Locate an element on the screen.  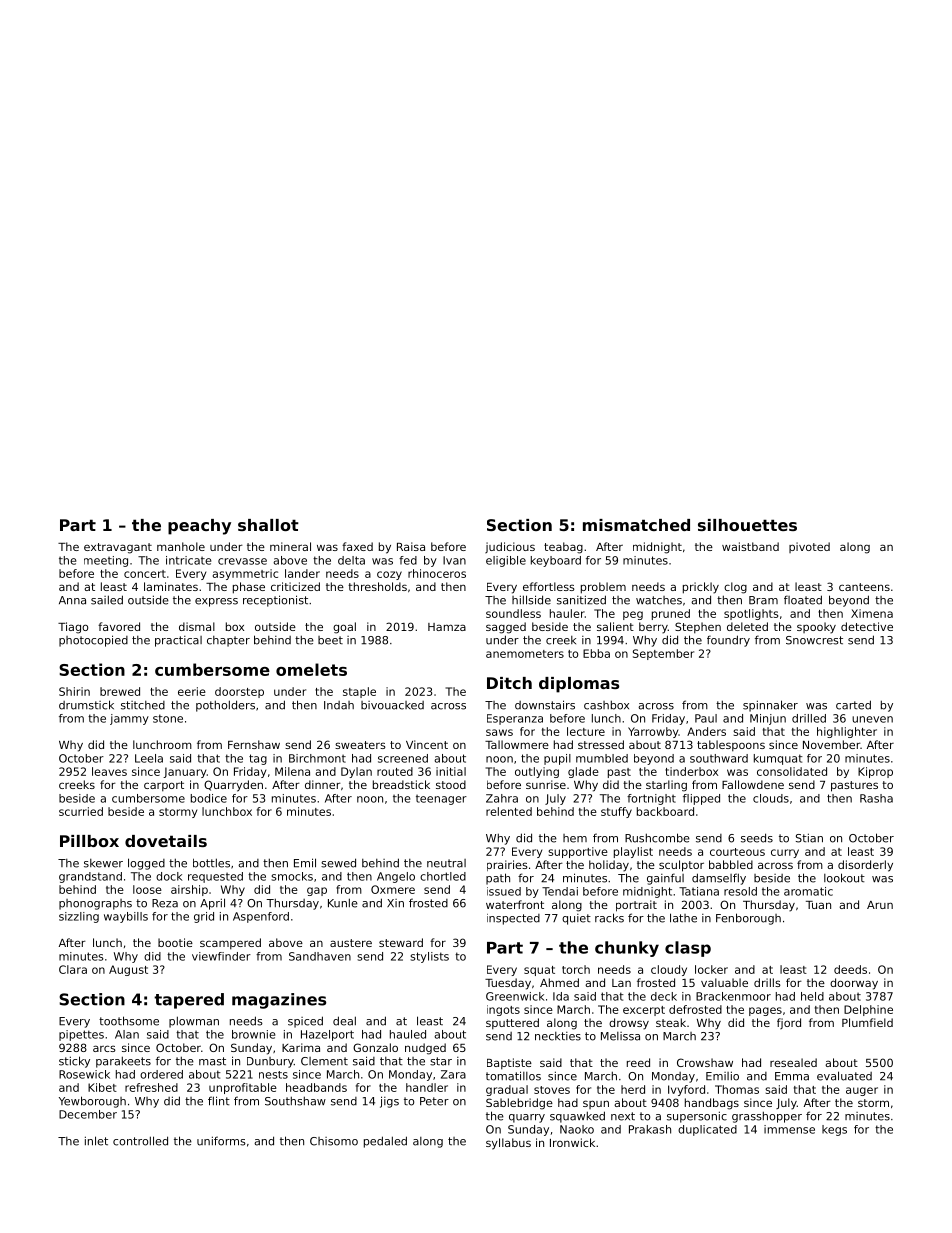
dismal is located at coordinates (197, 626).
